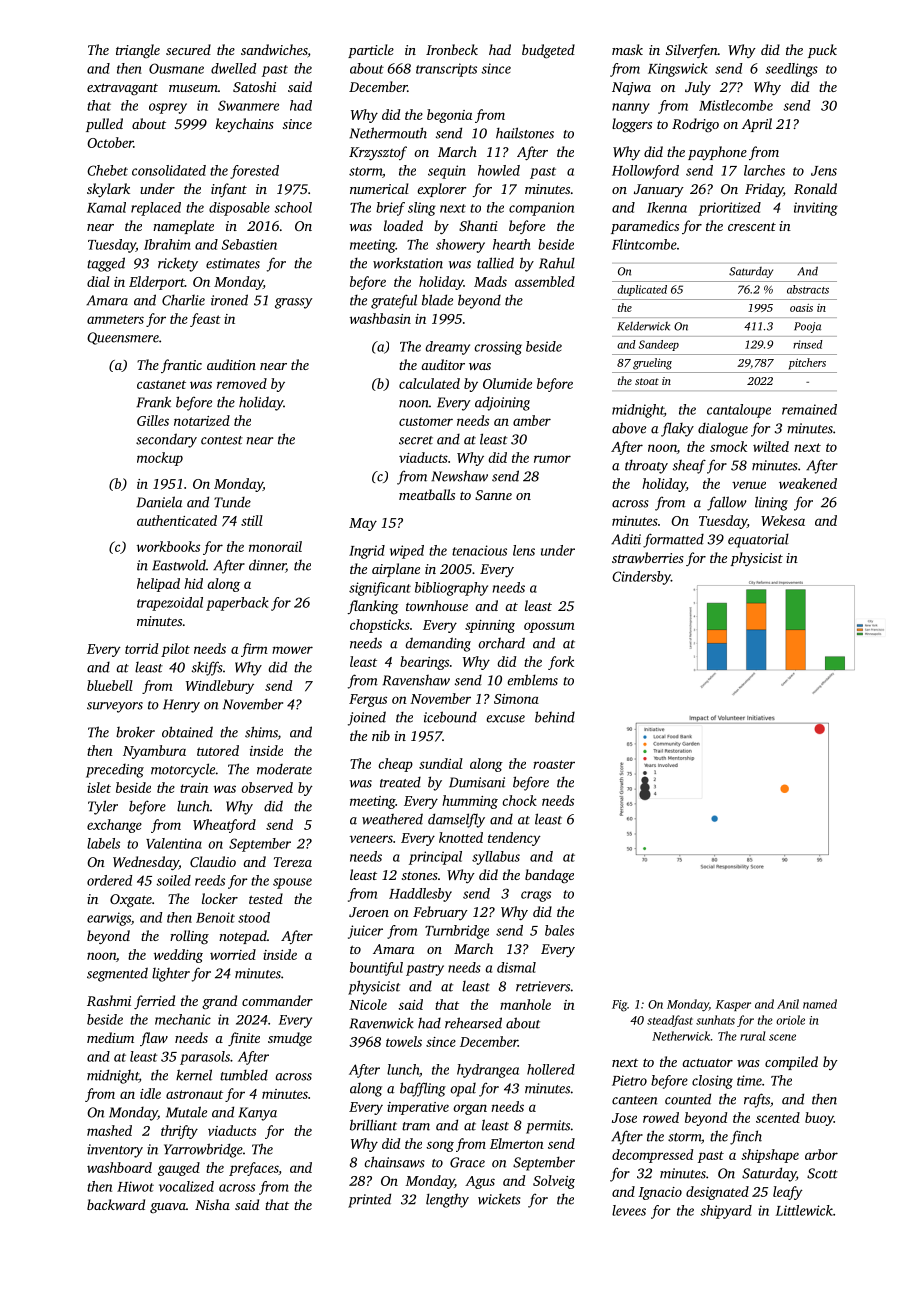 Image resolution: width=924 pixels, height=1308 pixels. I want to click on begonia, so click(449, 116).
